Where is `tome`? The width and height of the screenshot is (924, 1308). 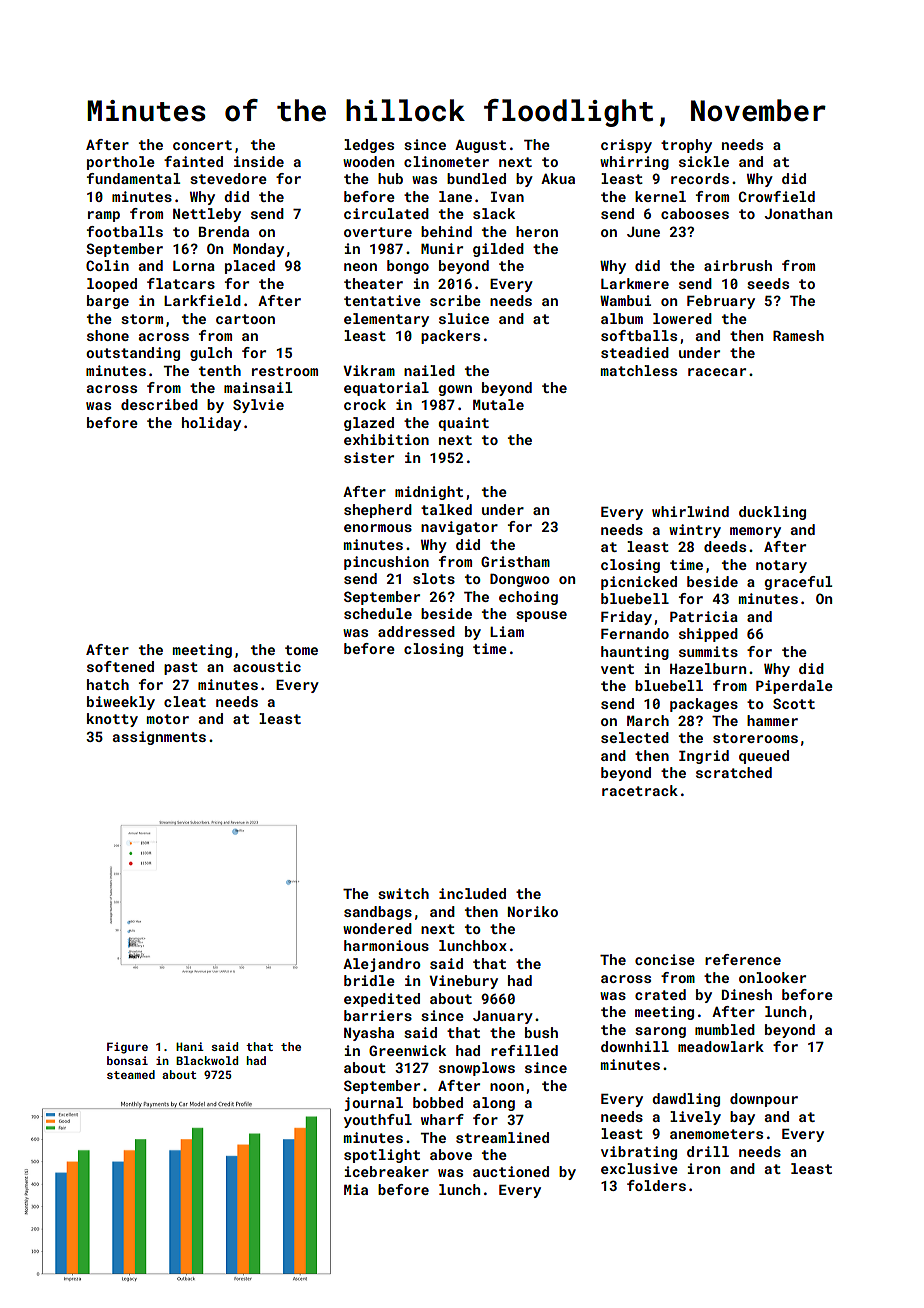
tome is located at coordinates (301, 650).
